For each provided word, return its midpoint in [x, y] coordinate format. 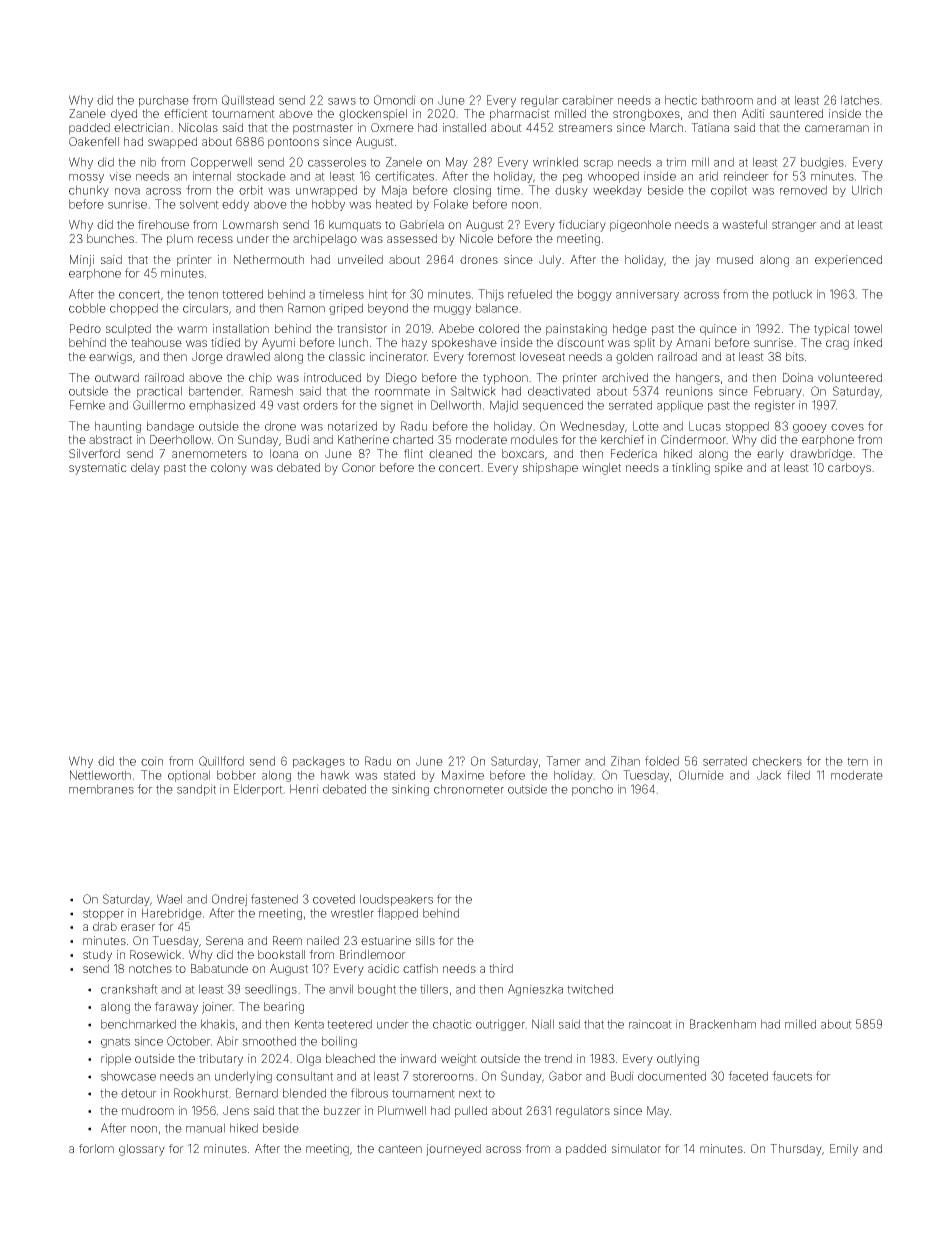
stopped [747, 427]
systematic [98, 469]
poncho [592, 790]
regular [540, 101]
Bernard [257, 1093]
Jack [769, 775]
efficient [186, 113]
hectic [681, 100]
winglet [601, 469]
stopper [103, 914]
